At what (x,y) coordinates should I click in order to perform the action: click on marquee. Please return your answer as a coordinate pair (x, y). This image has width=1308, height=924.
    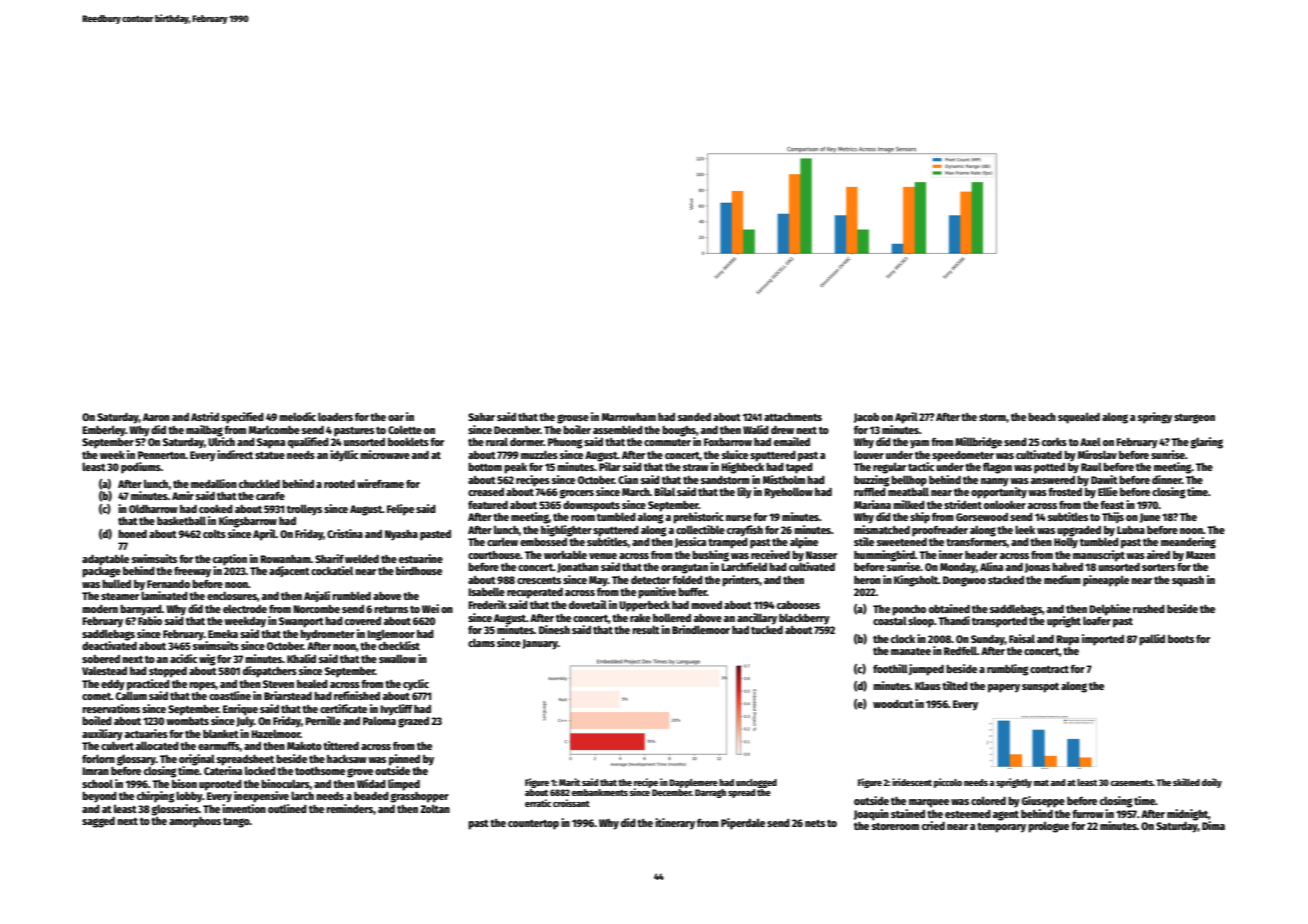
    Looking at the image, I should click on (929, 803).
